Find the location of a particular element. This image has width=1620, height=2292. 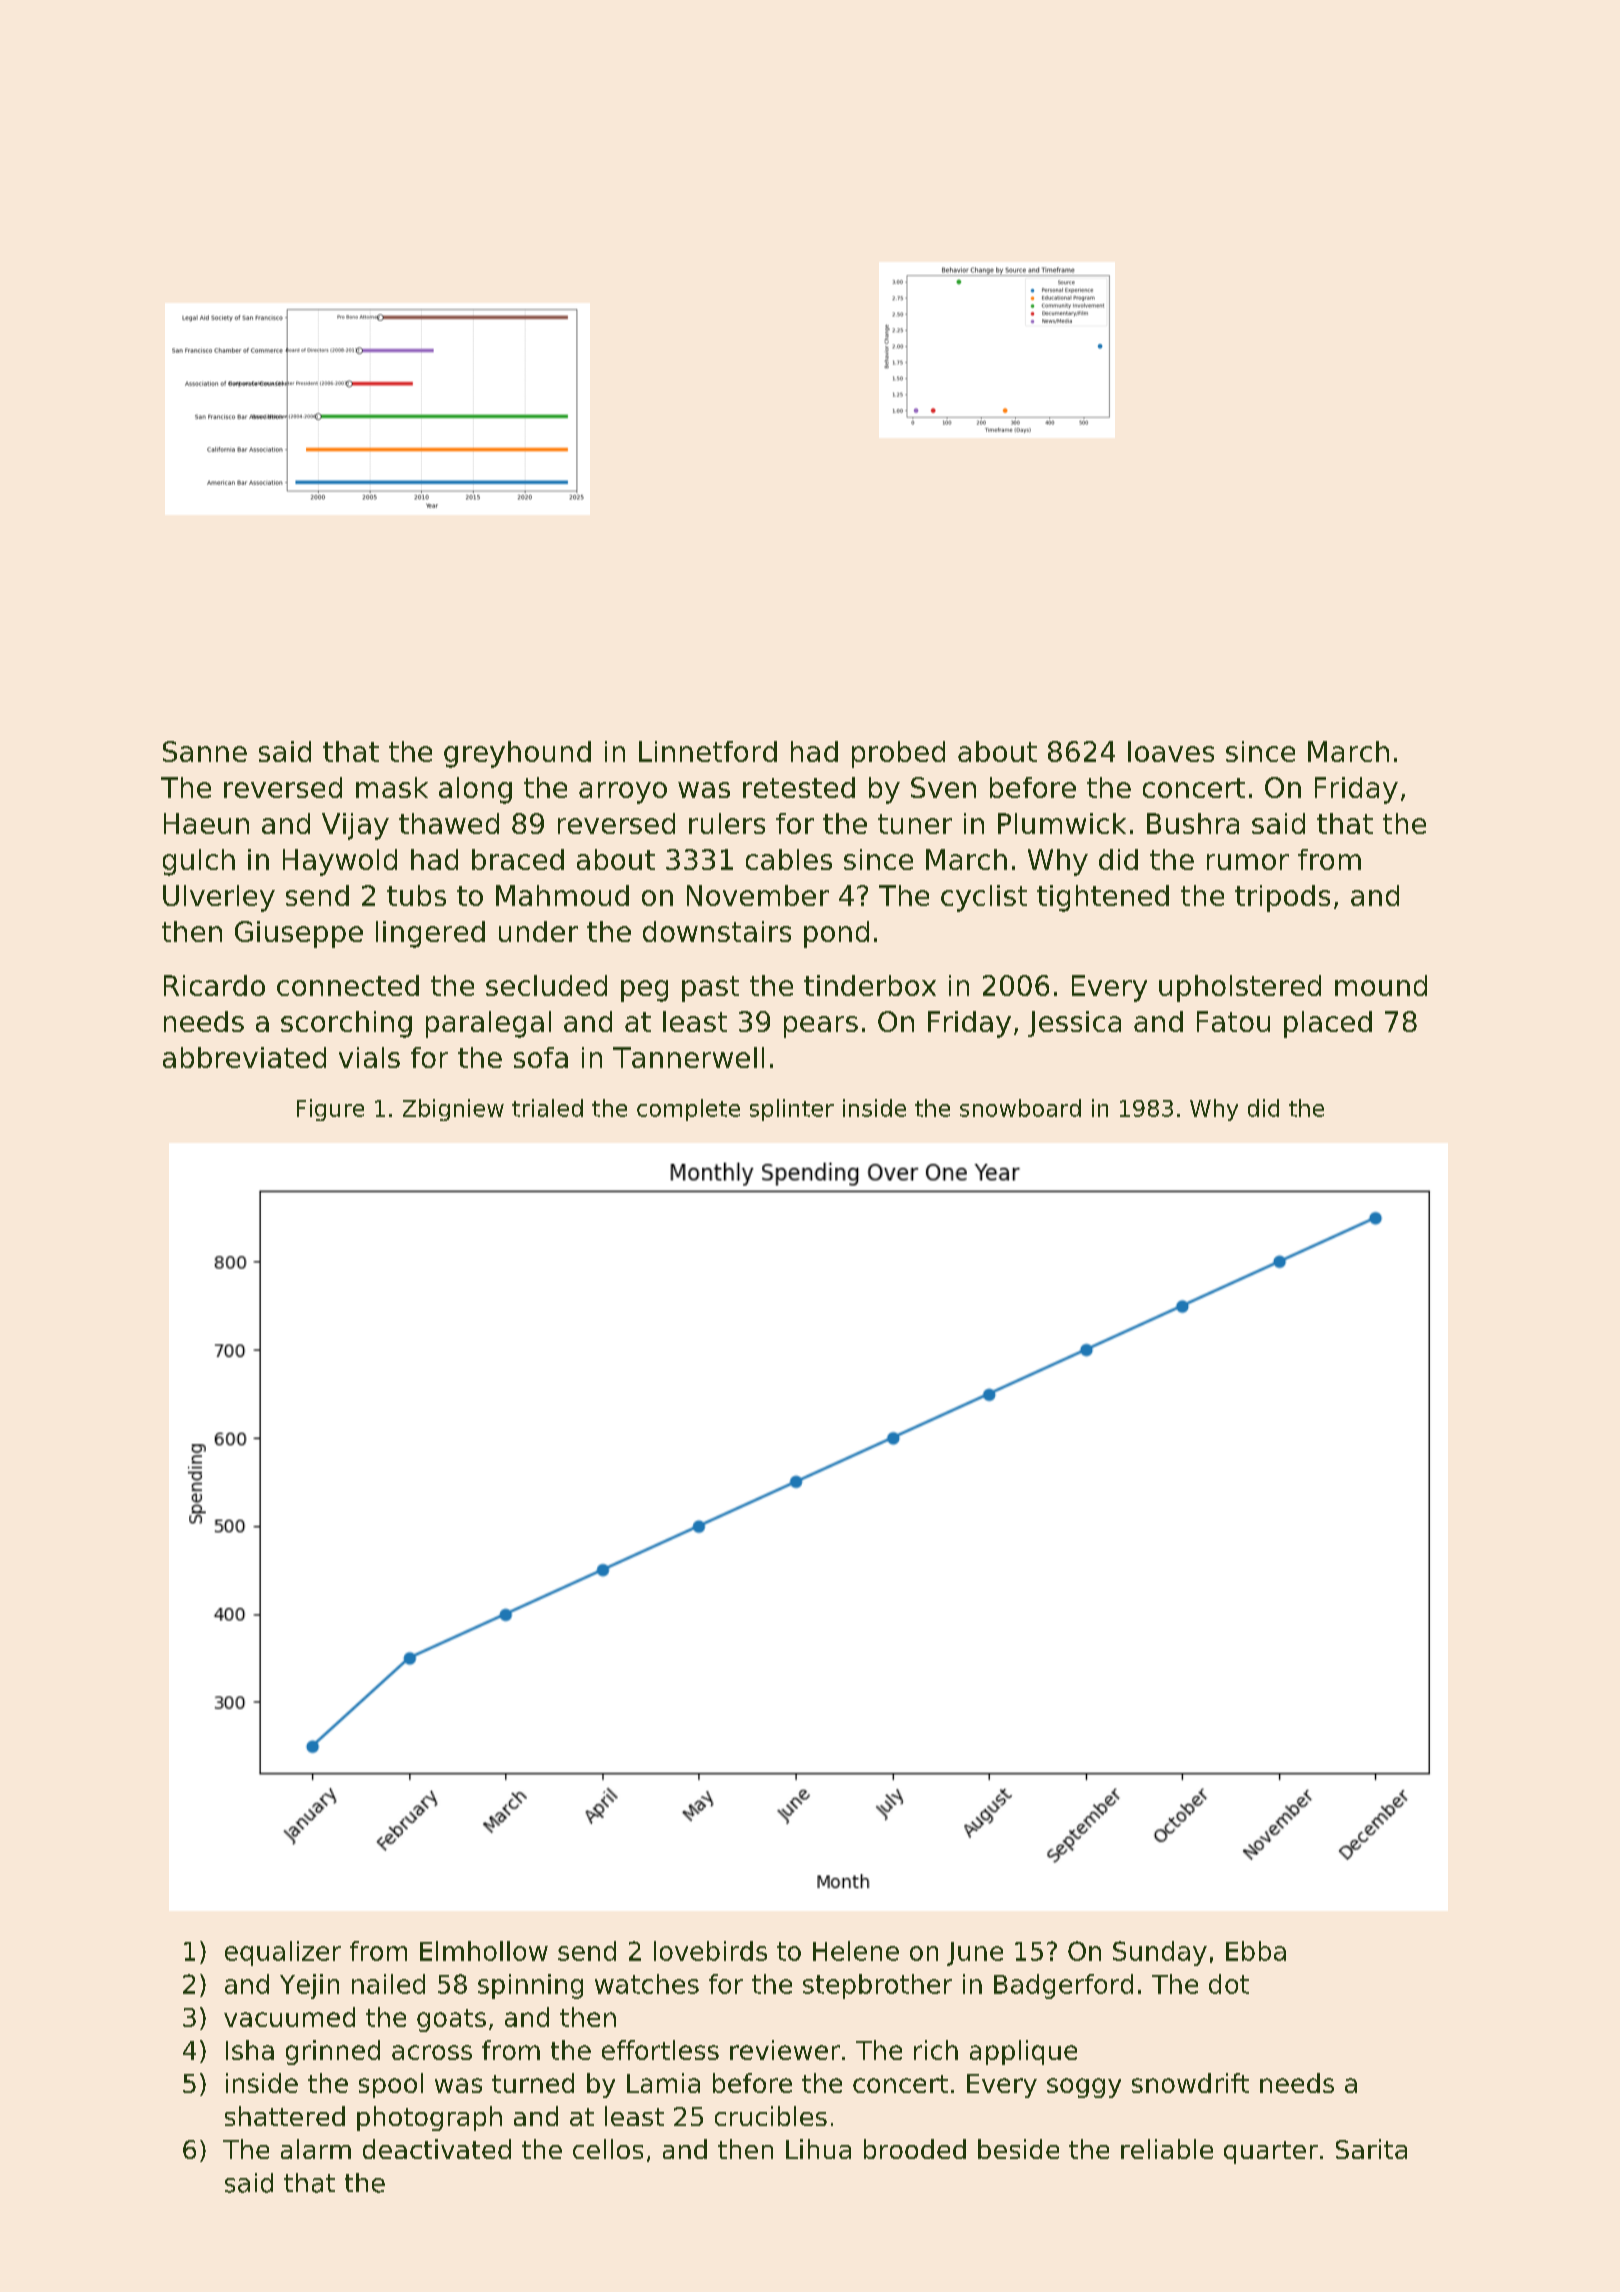

loaves is located at coordinates (1171, 751).
